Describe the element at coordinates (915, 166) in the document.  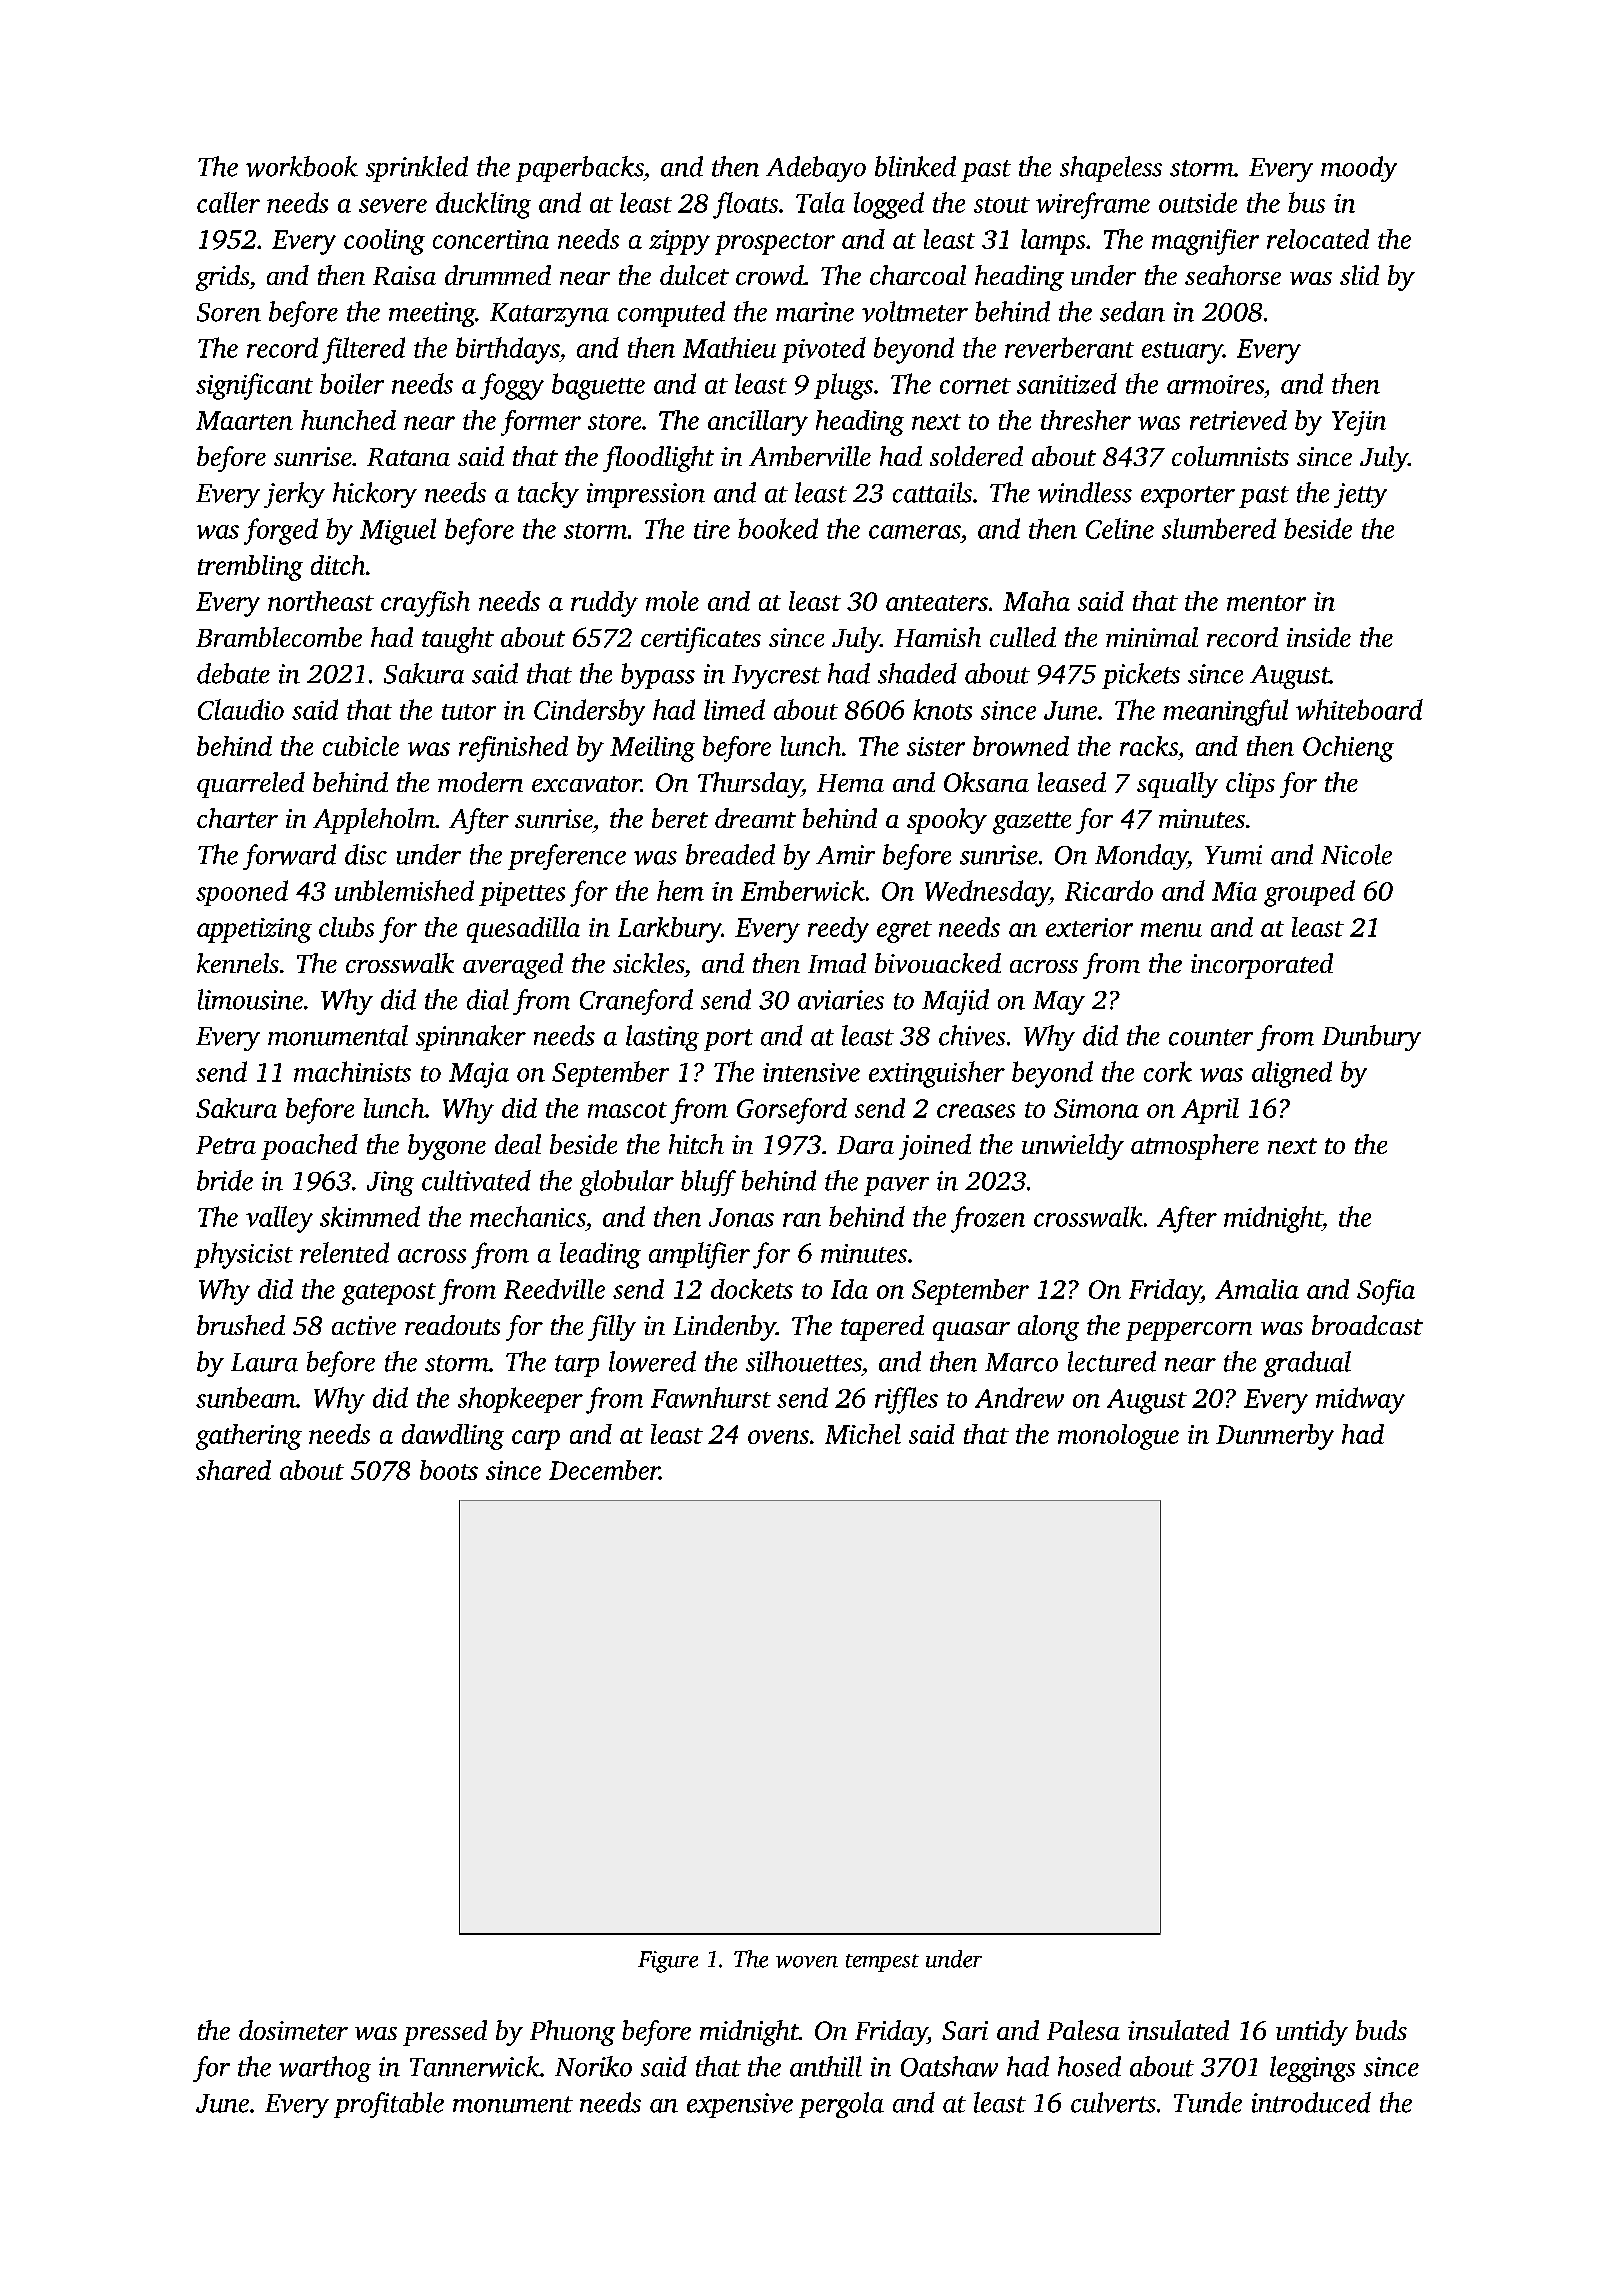
I see `blinked` at that location.
